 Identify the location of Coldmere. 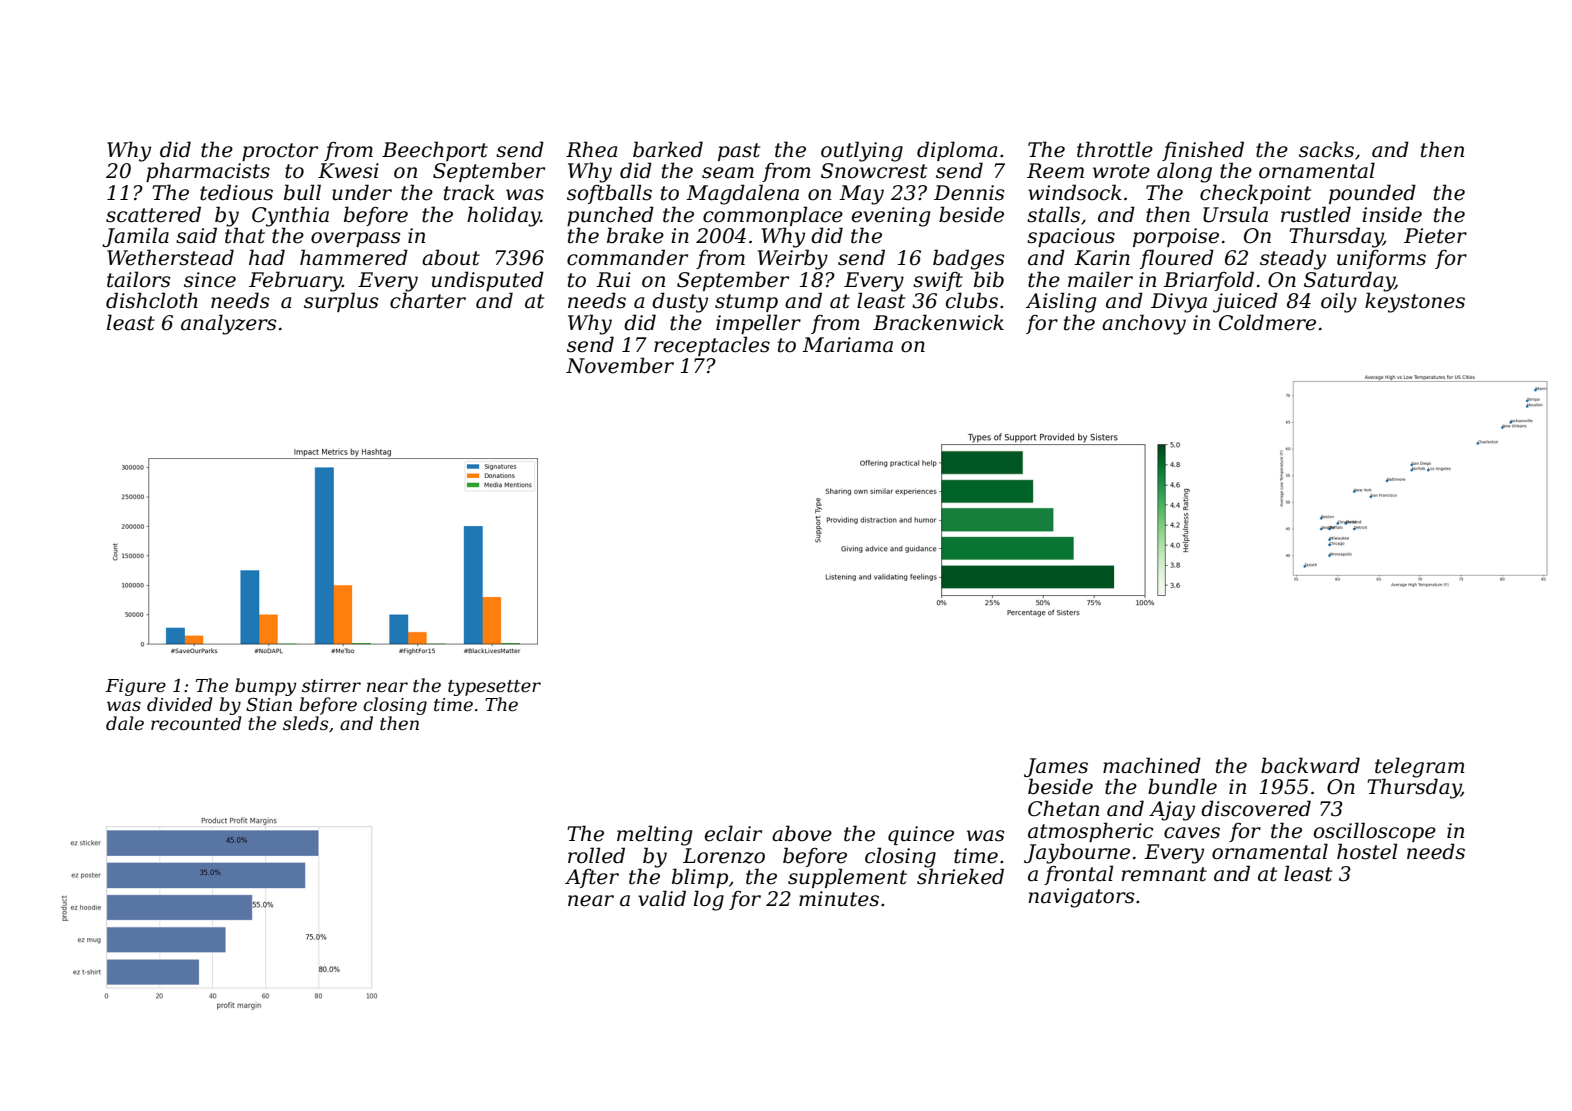
(1267, 322).
